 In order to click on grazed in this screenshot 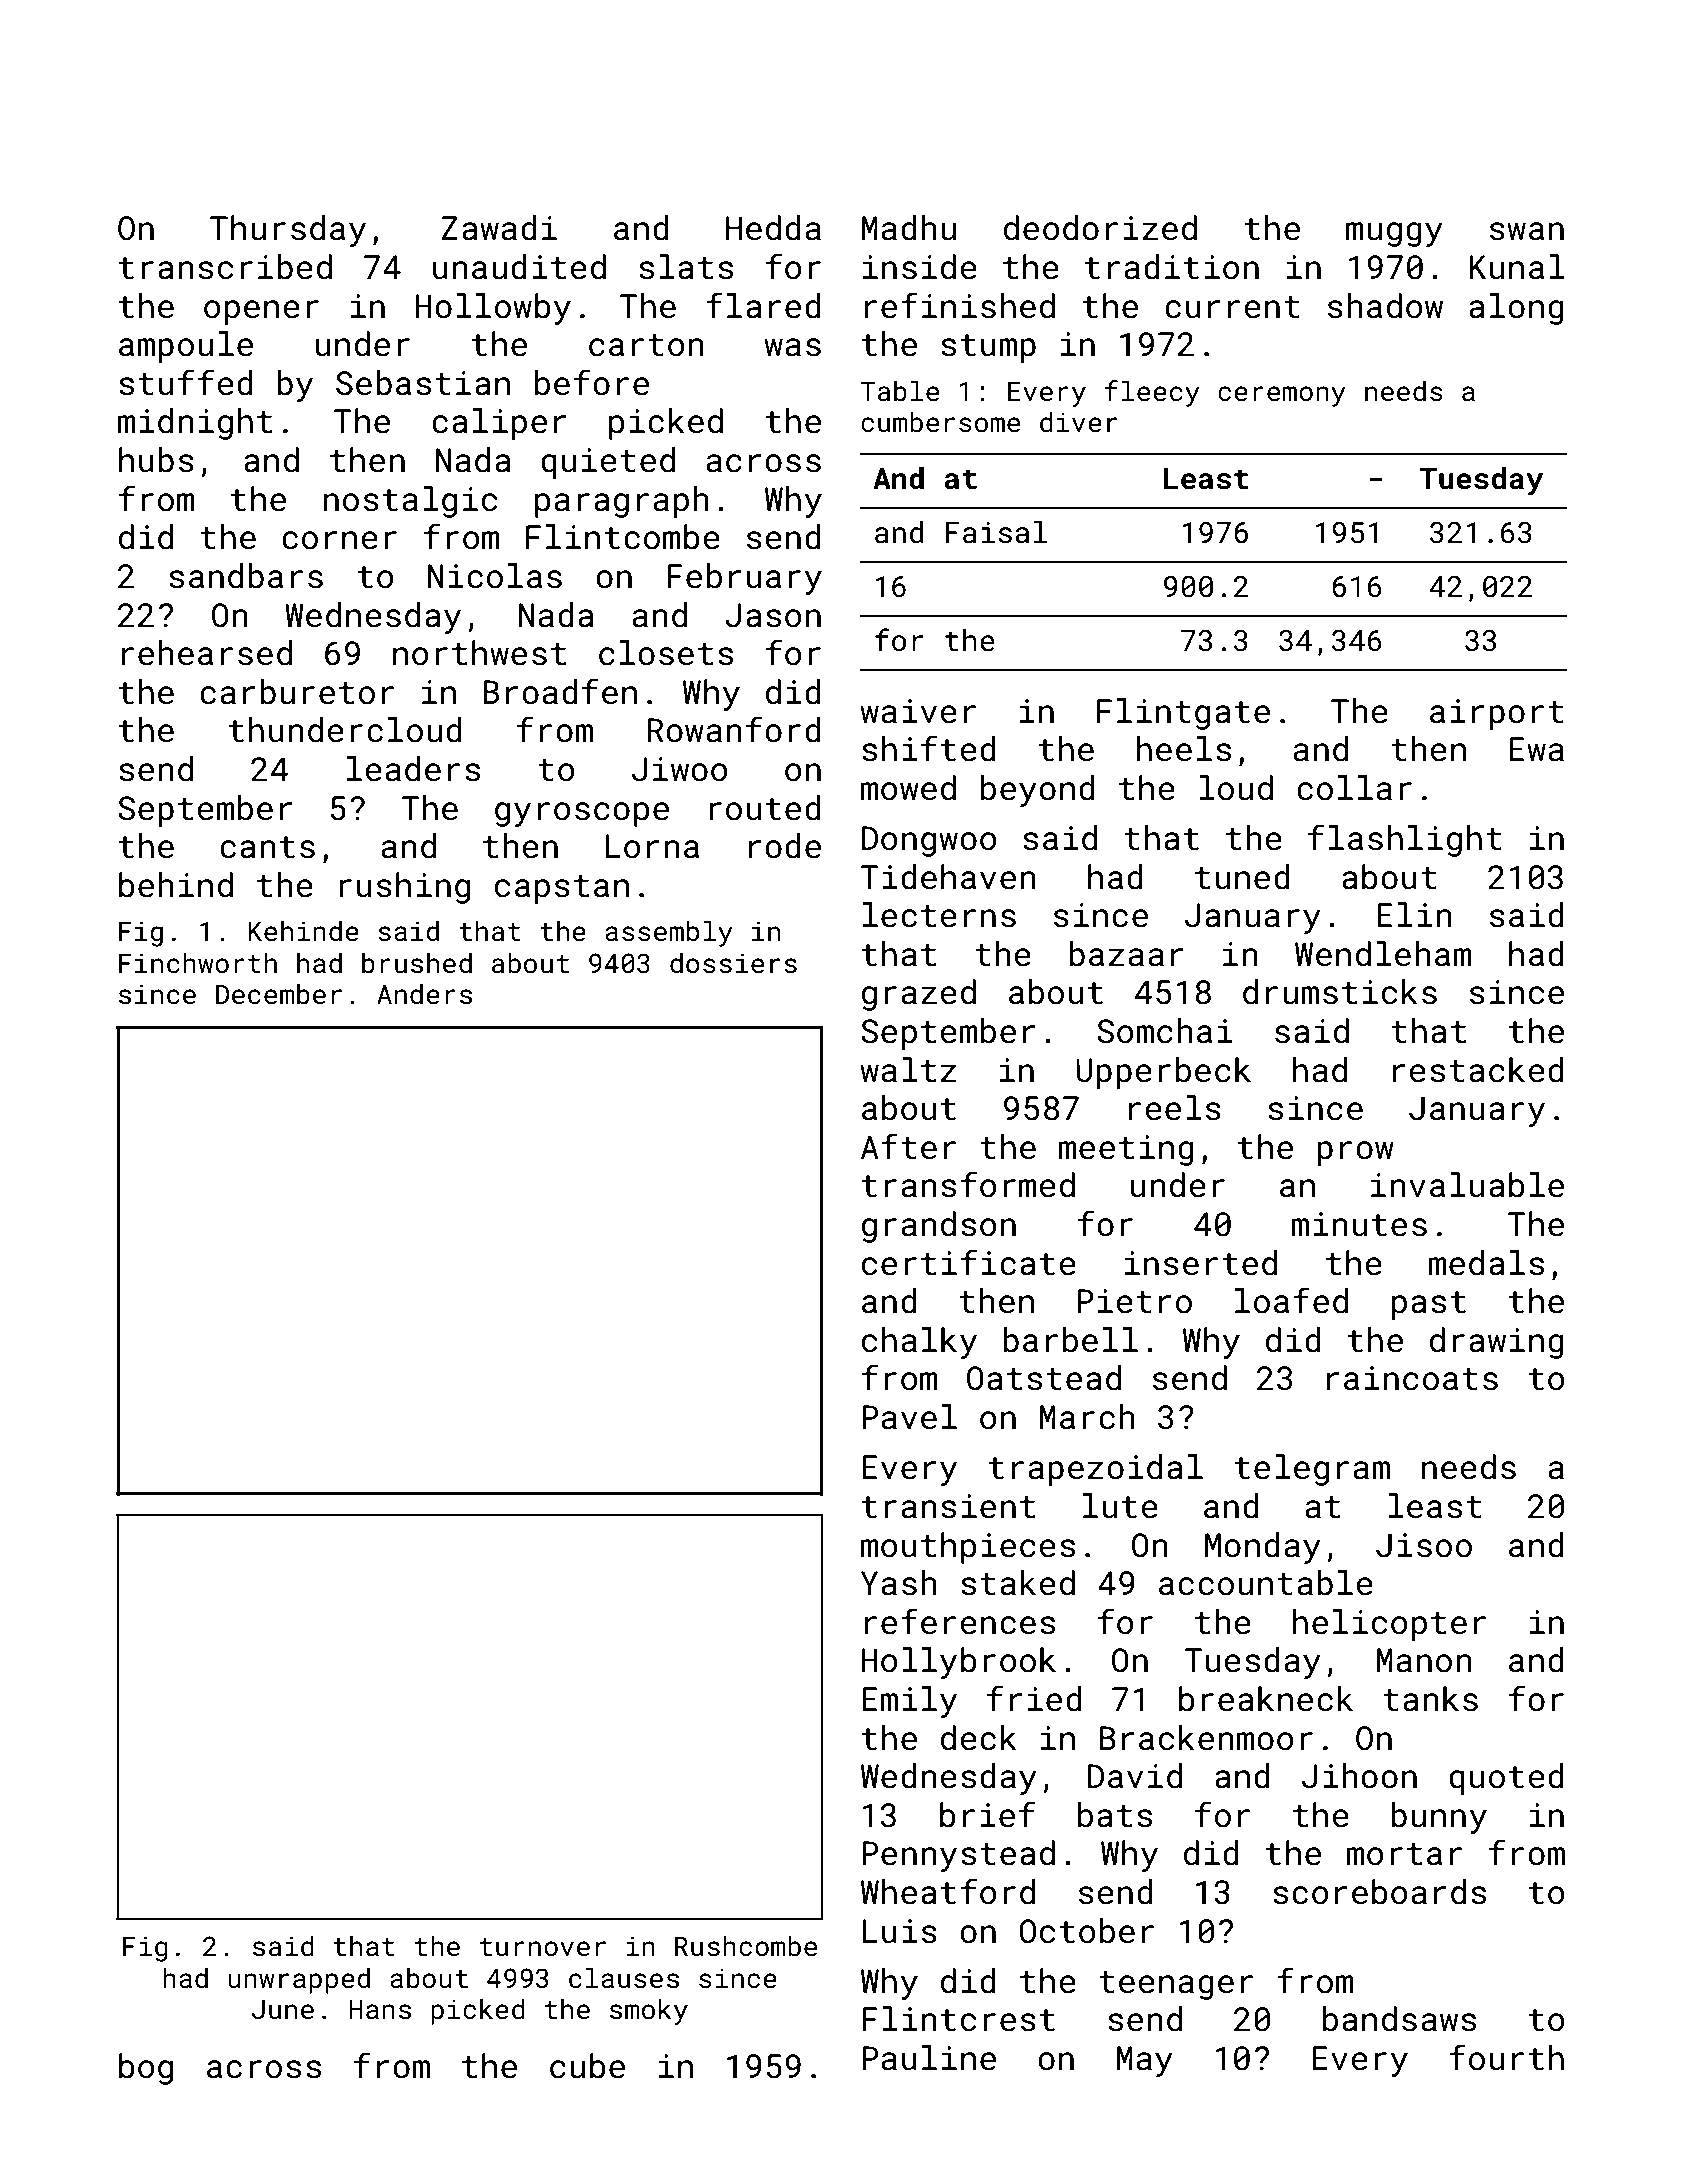, I will do `click(919, 995)`.
